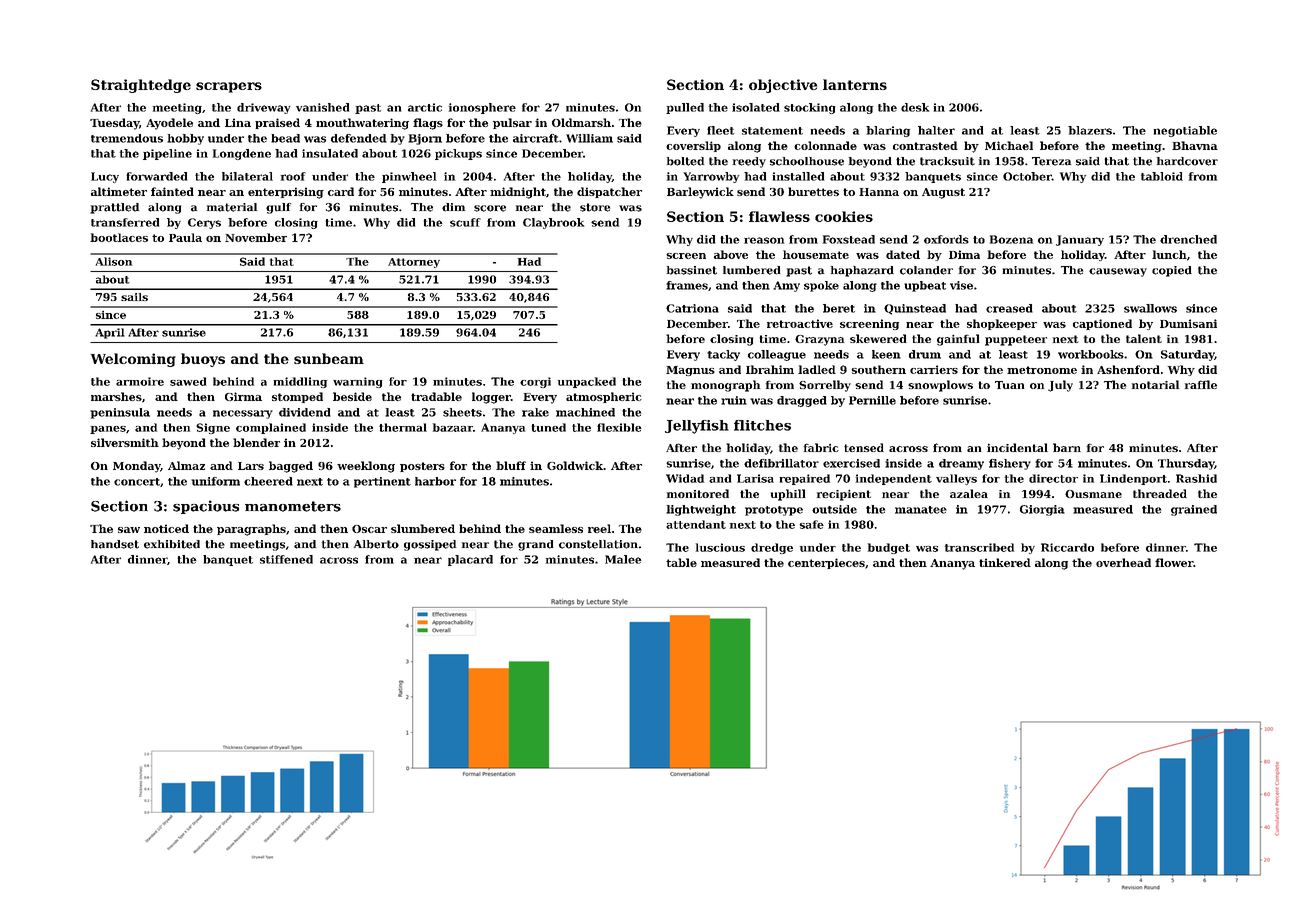 The height and width of the document is (924, 1308). What do you see at coordinates (946, 239) in the document?
I see `oxfords` at bounding box center [946, 239].
